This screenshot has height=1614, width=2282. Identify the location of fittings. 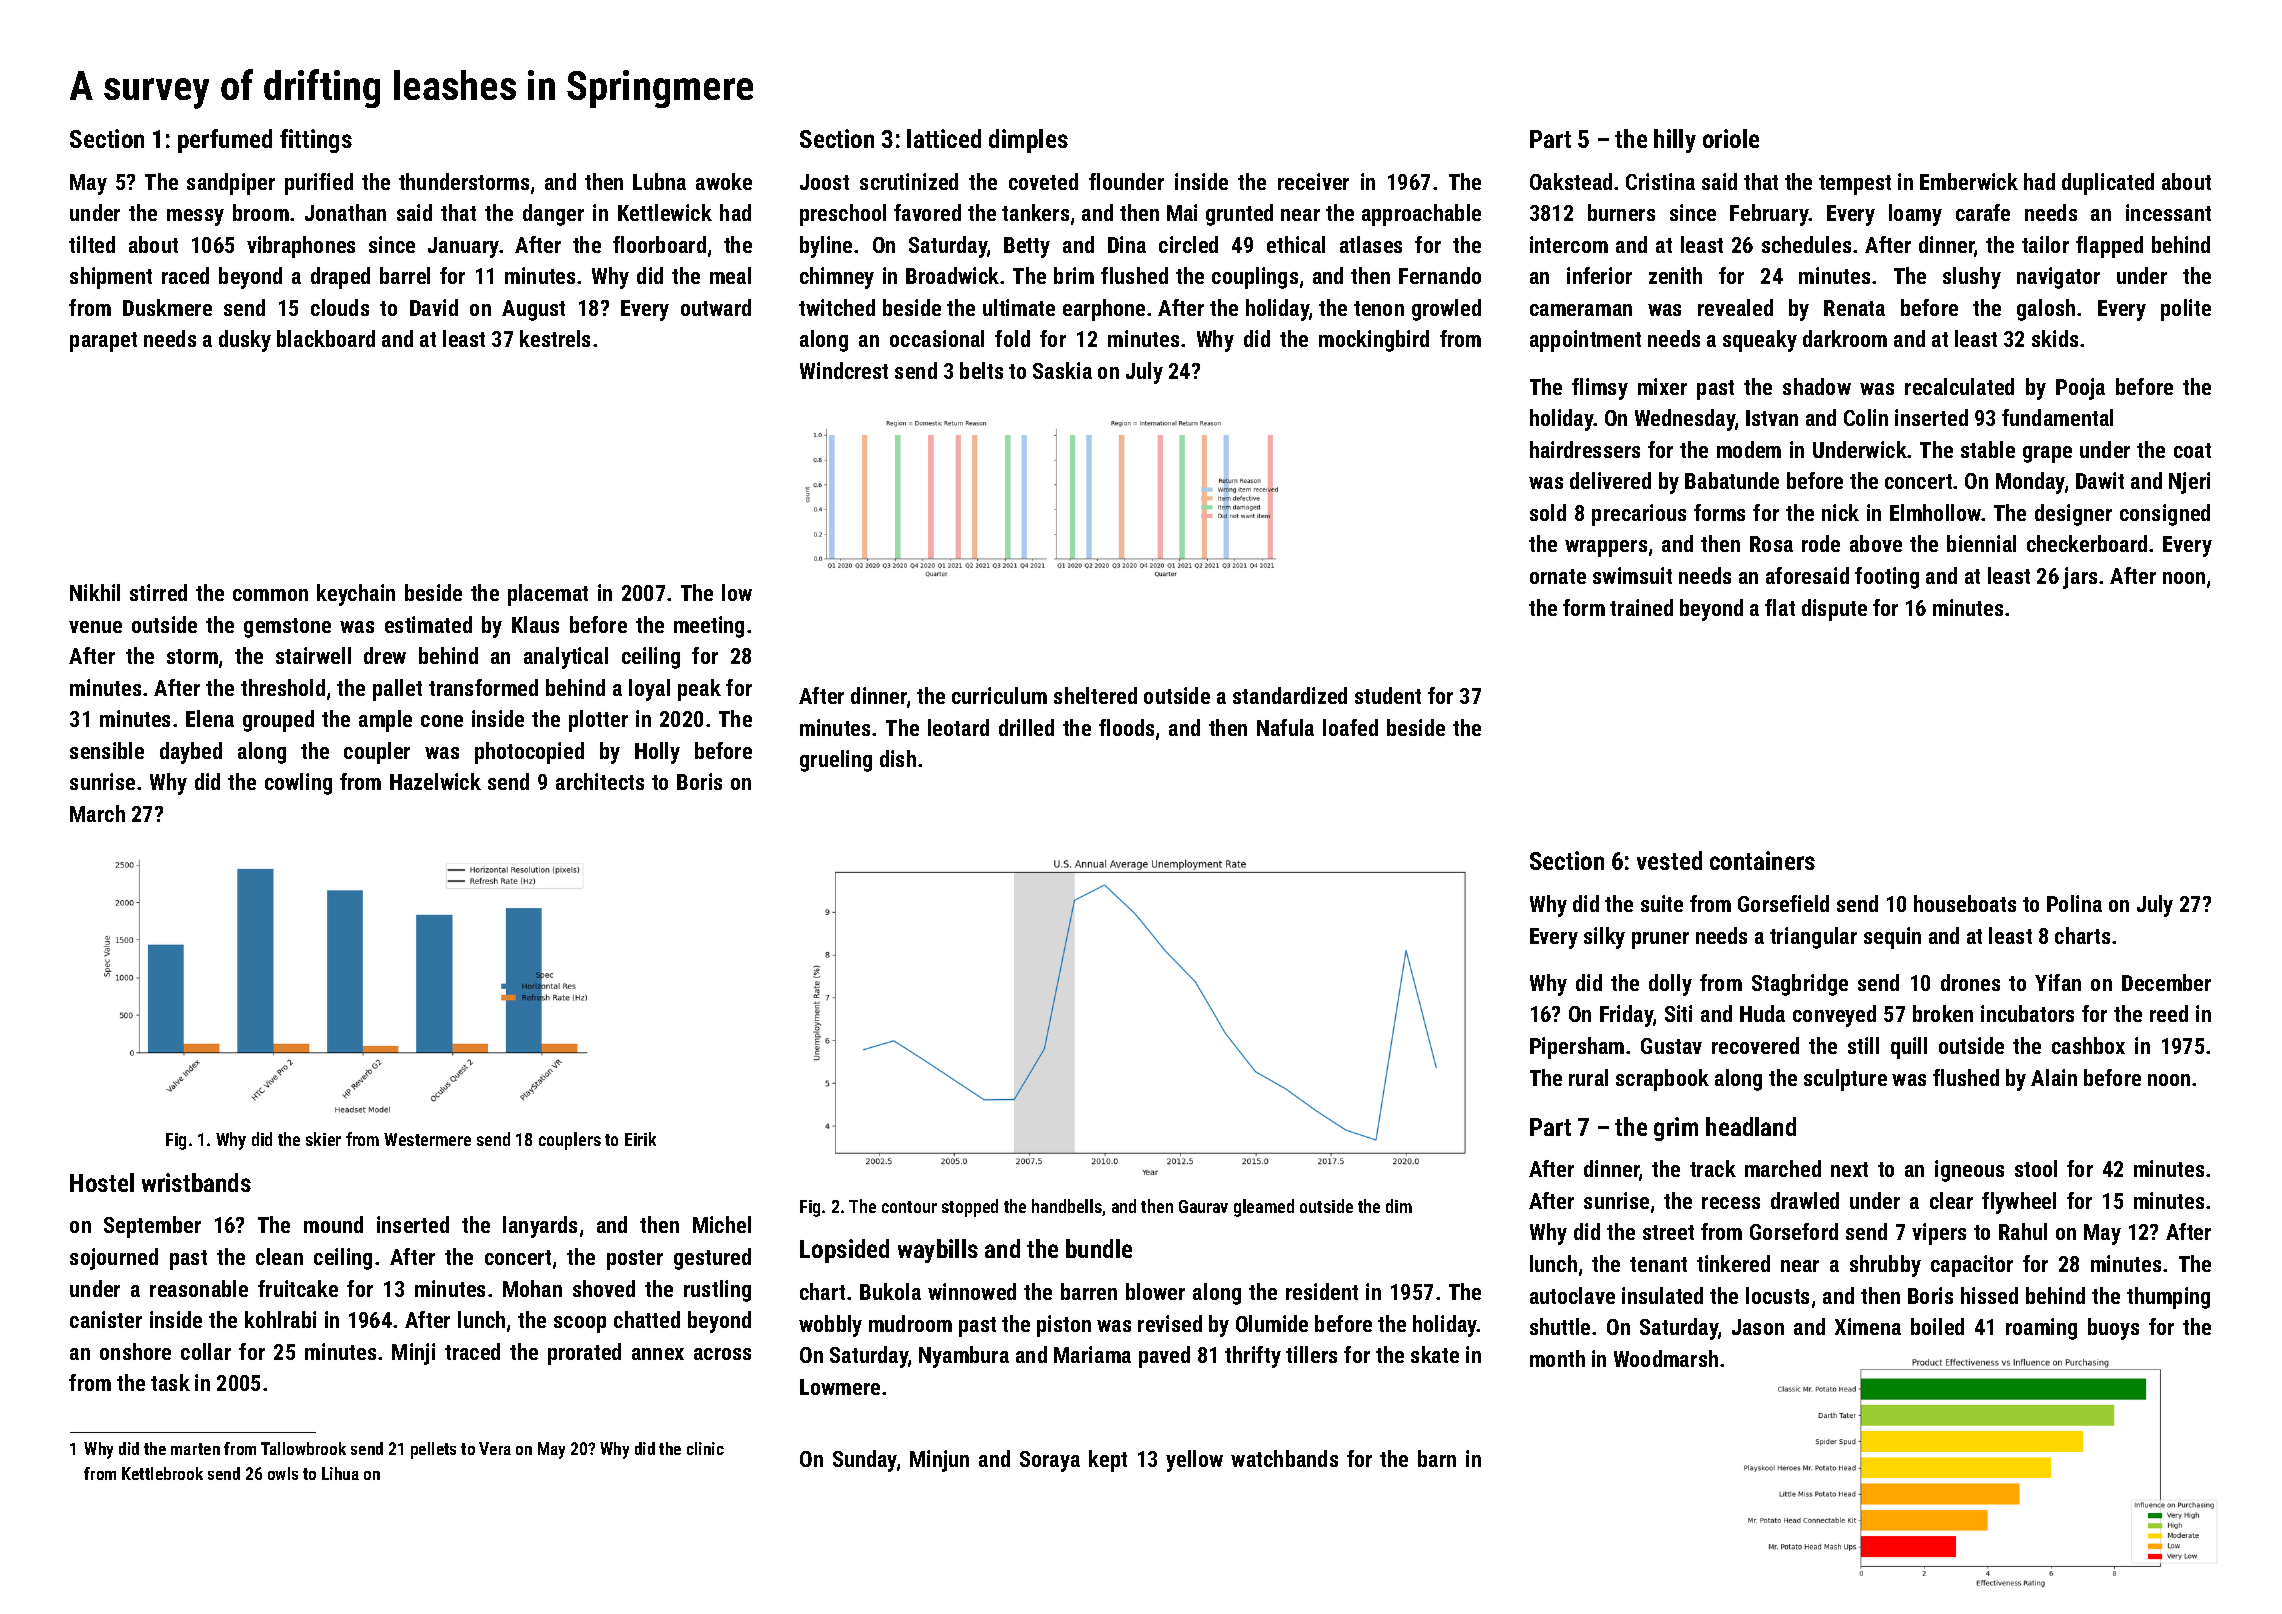
(316, 141).
